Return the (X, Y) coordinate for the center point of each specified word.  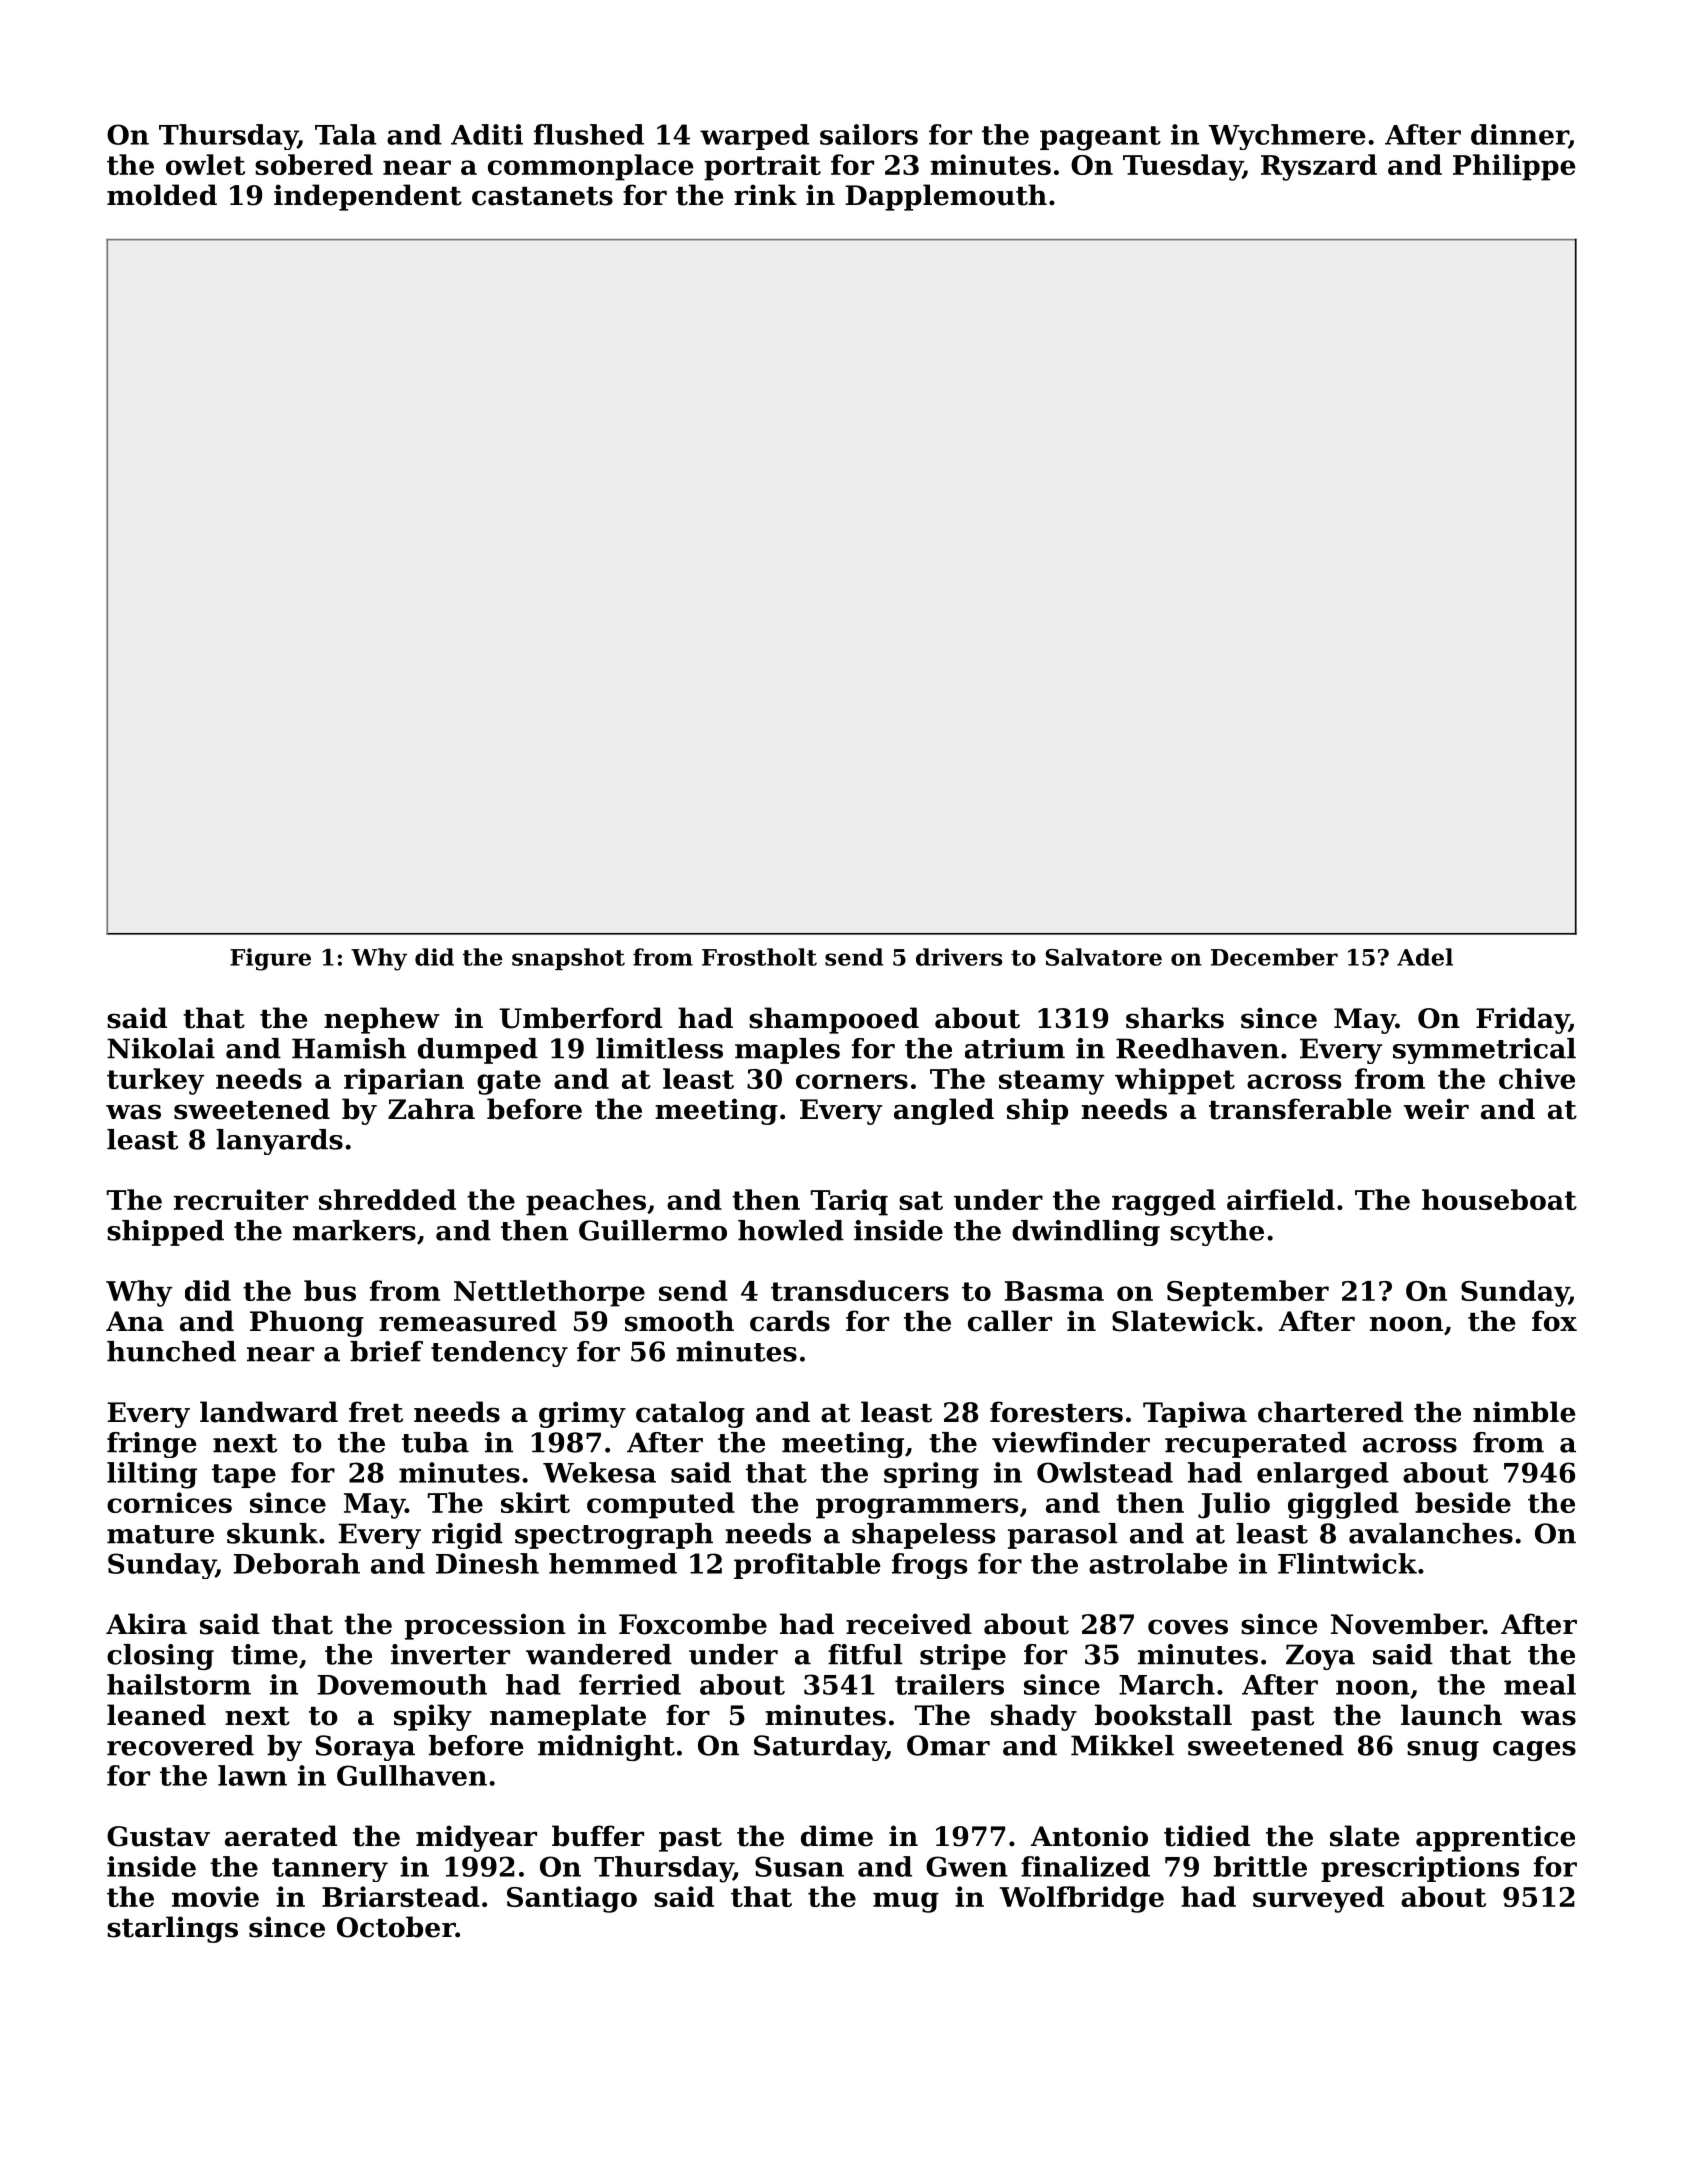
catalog (690, 1414)
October (396, 1927)
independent (368, 197)
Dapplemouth (946, 197)
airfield (1281, 1199)
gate (509, 1082)
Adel (1425, 957)
